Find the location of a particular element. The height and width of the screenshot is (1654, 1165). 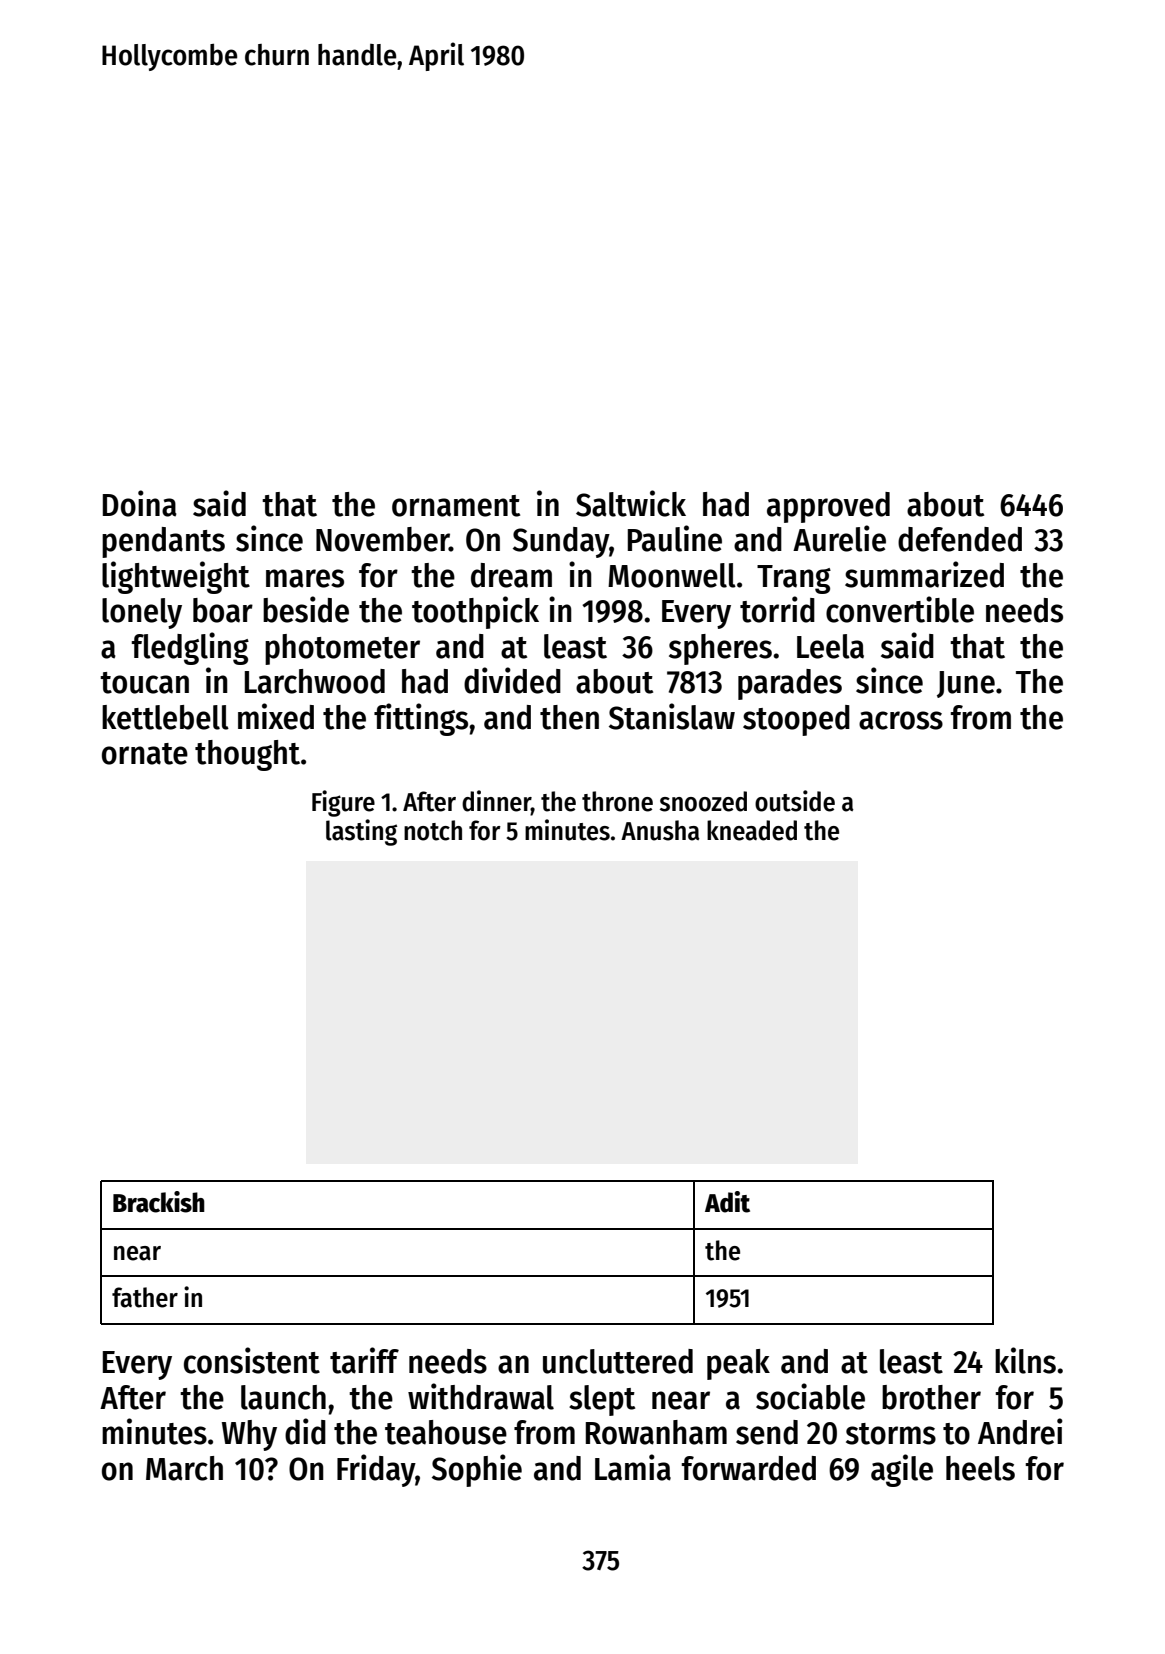

consistent is located at coordinates (252, 1360).
